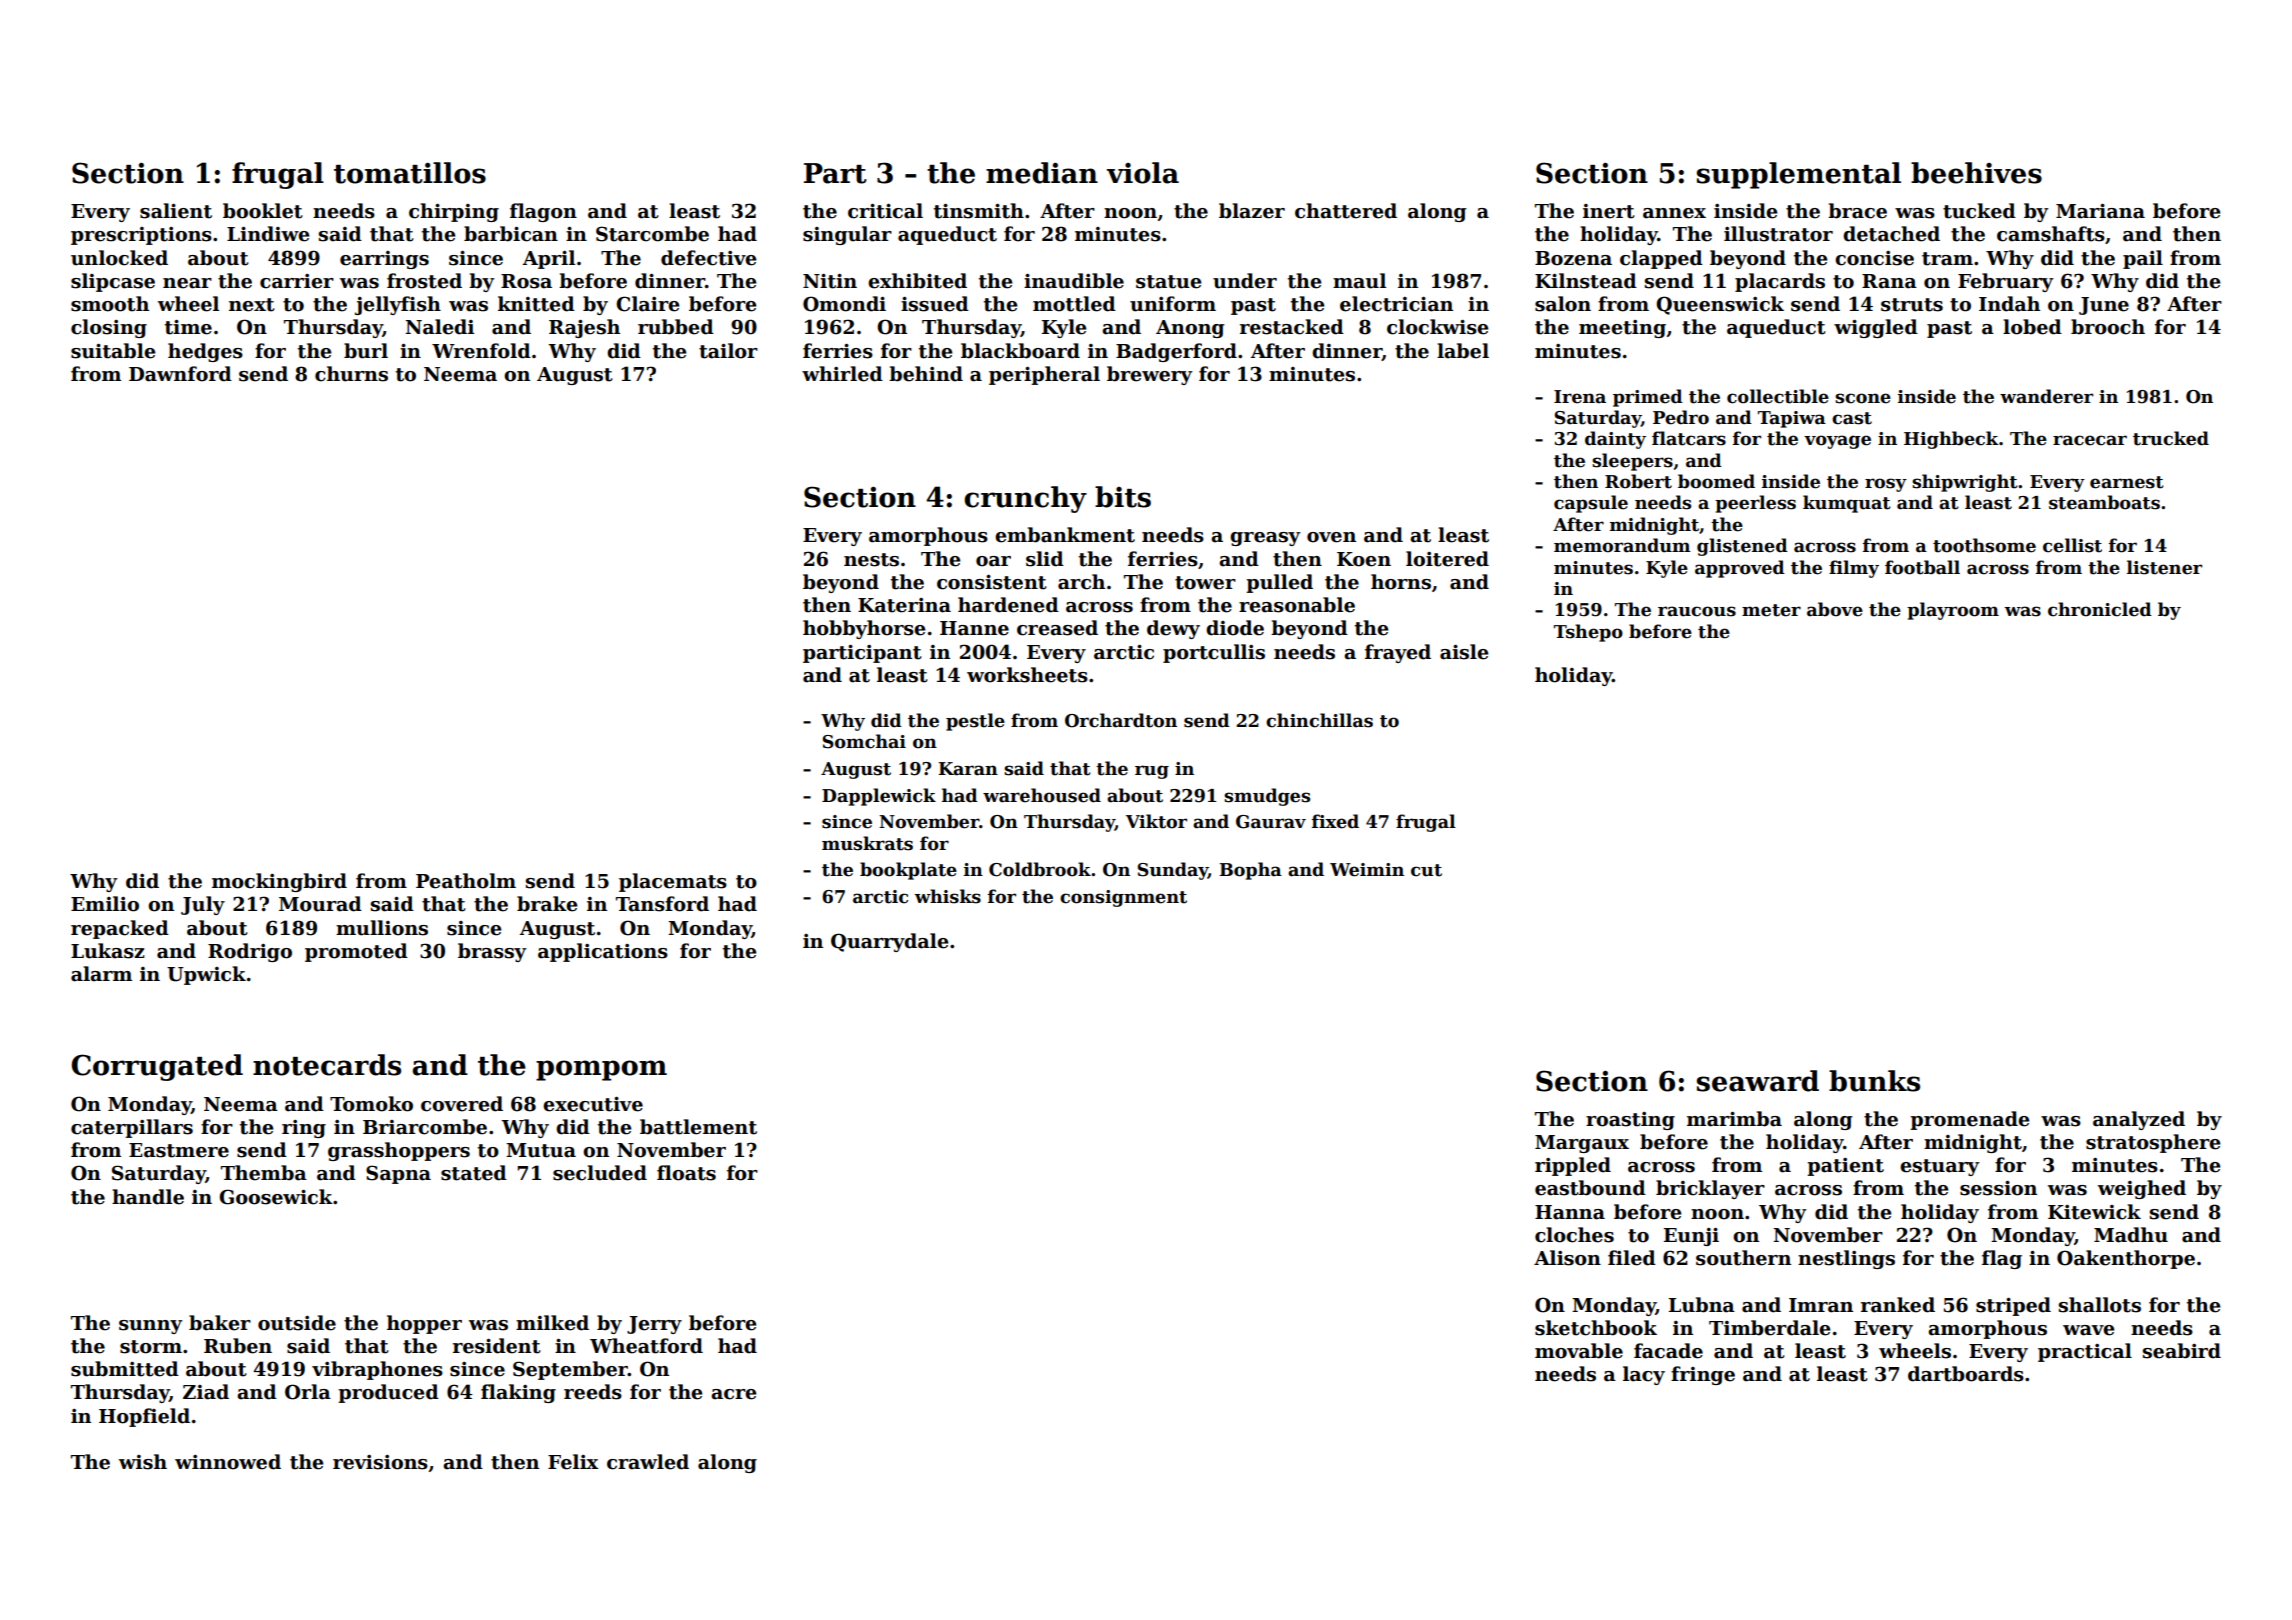  I want to click on Quarrydale, so click(890, 942).
